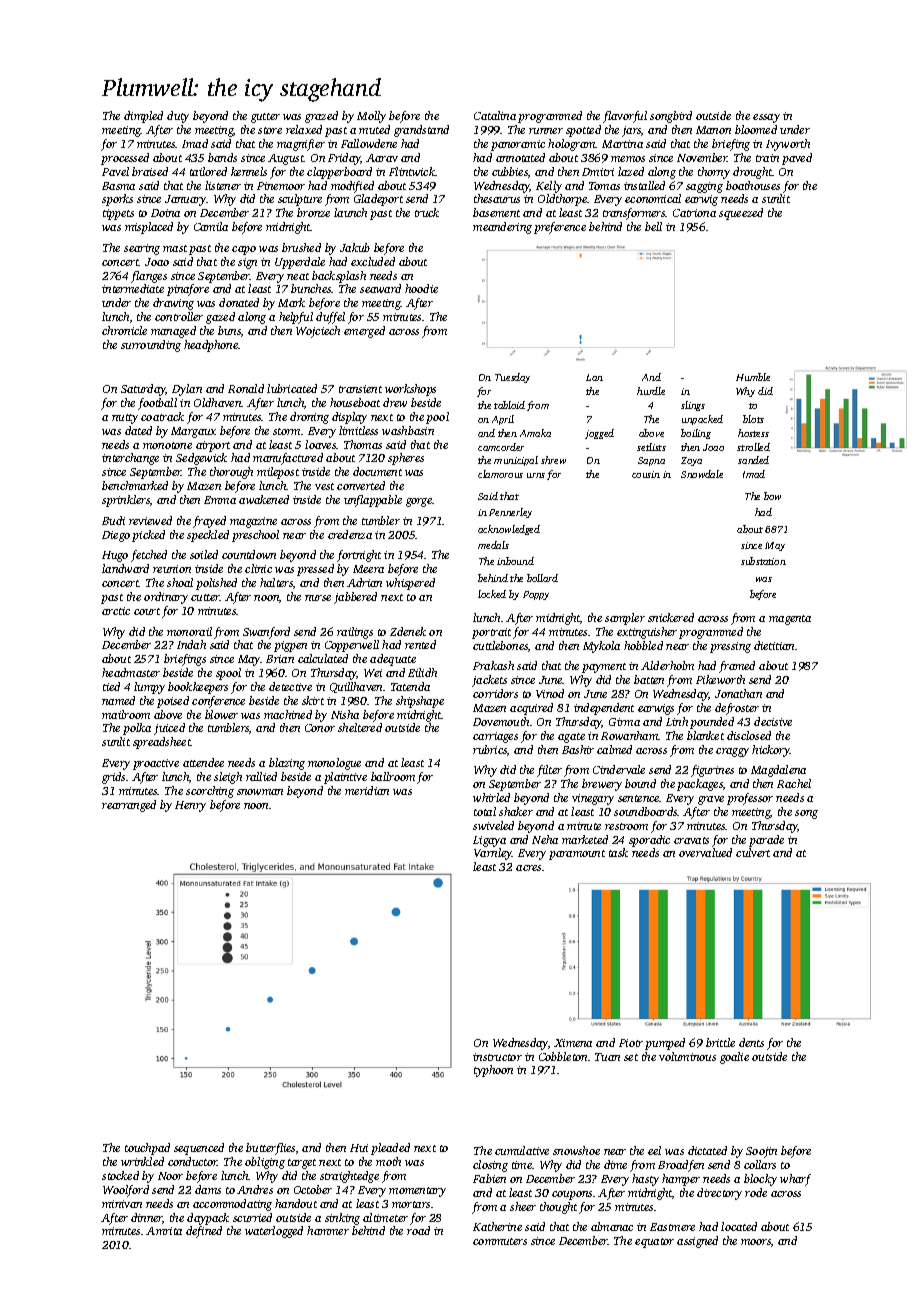 This image has width=924, height=1308. I want to click on blots, so click(753, 419).
